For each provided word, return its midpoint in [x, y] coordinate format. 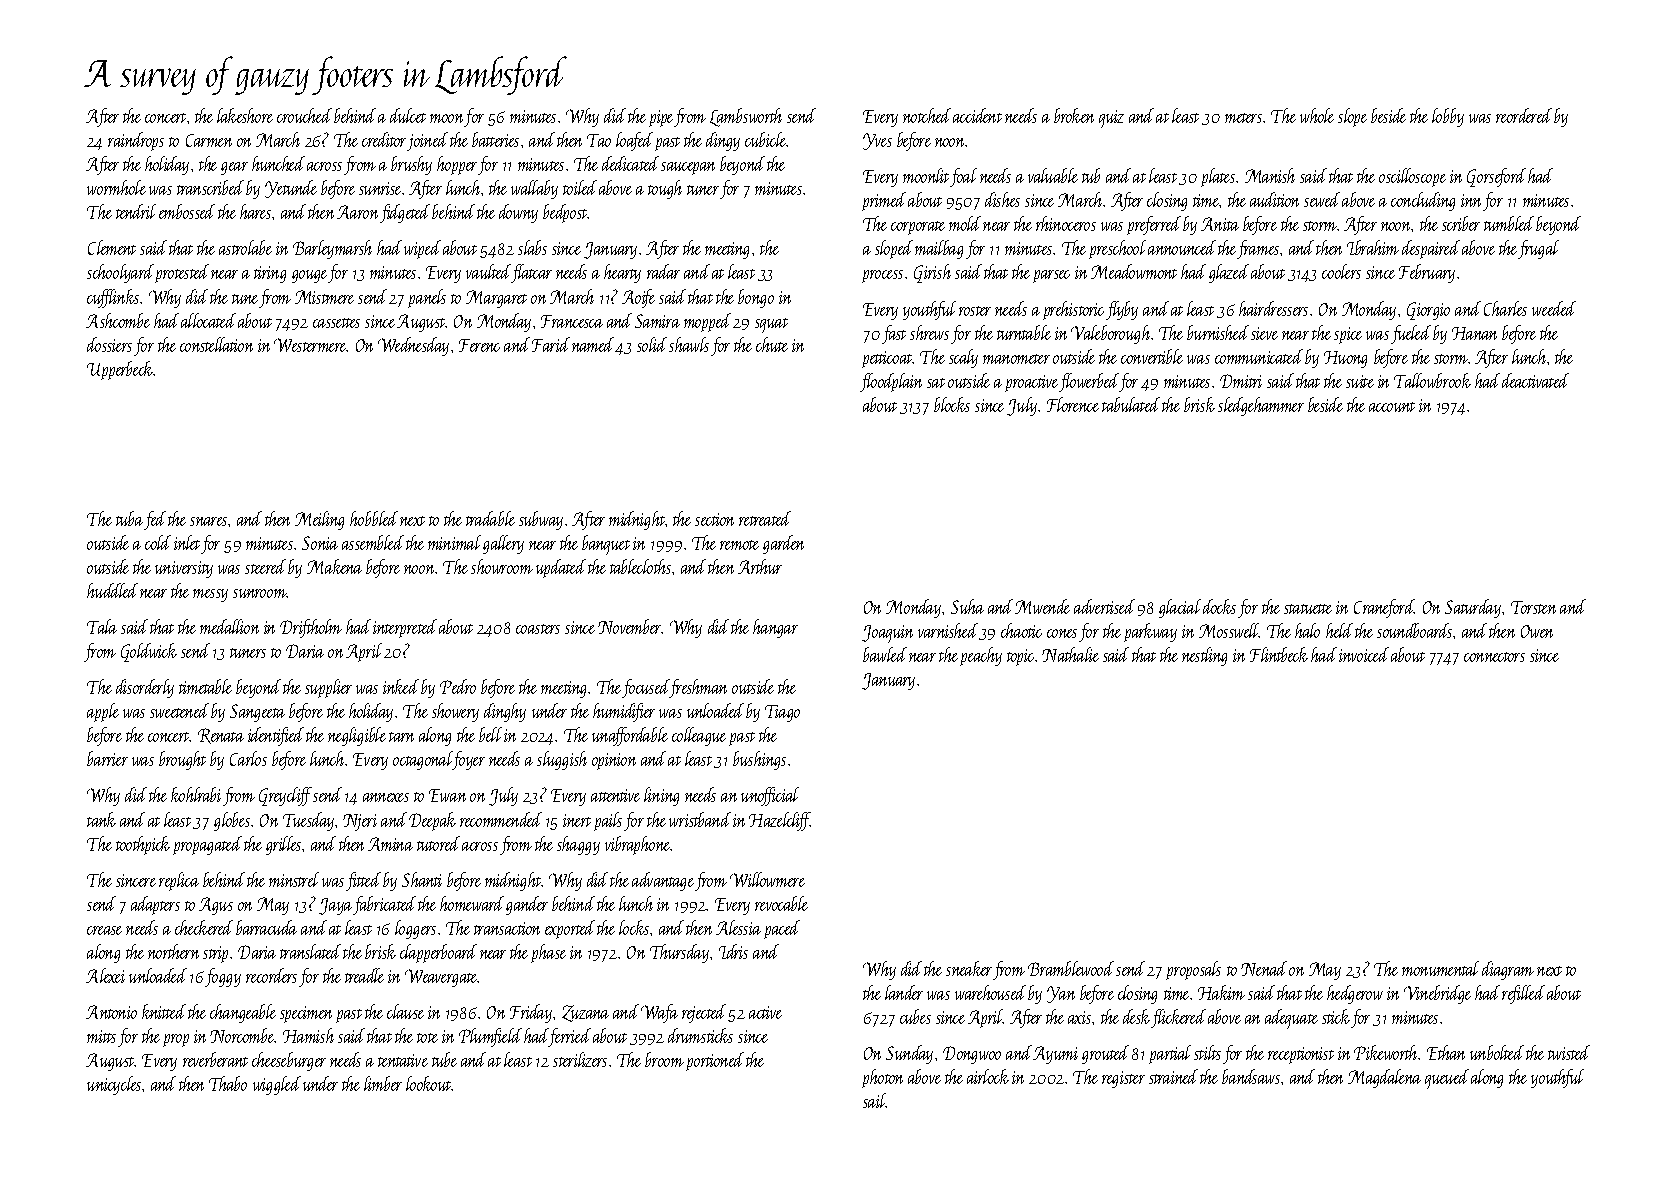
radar [663, 271]
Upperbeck [120, 370]
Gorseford [1496, 177]
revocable [781, 903]
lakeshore [245, 115]
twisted [1569, 1052]
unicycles [114, 1085]
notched [927, 115]
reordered [1524, 115]
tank [101, 819]
